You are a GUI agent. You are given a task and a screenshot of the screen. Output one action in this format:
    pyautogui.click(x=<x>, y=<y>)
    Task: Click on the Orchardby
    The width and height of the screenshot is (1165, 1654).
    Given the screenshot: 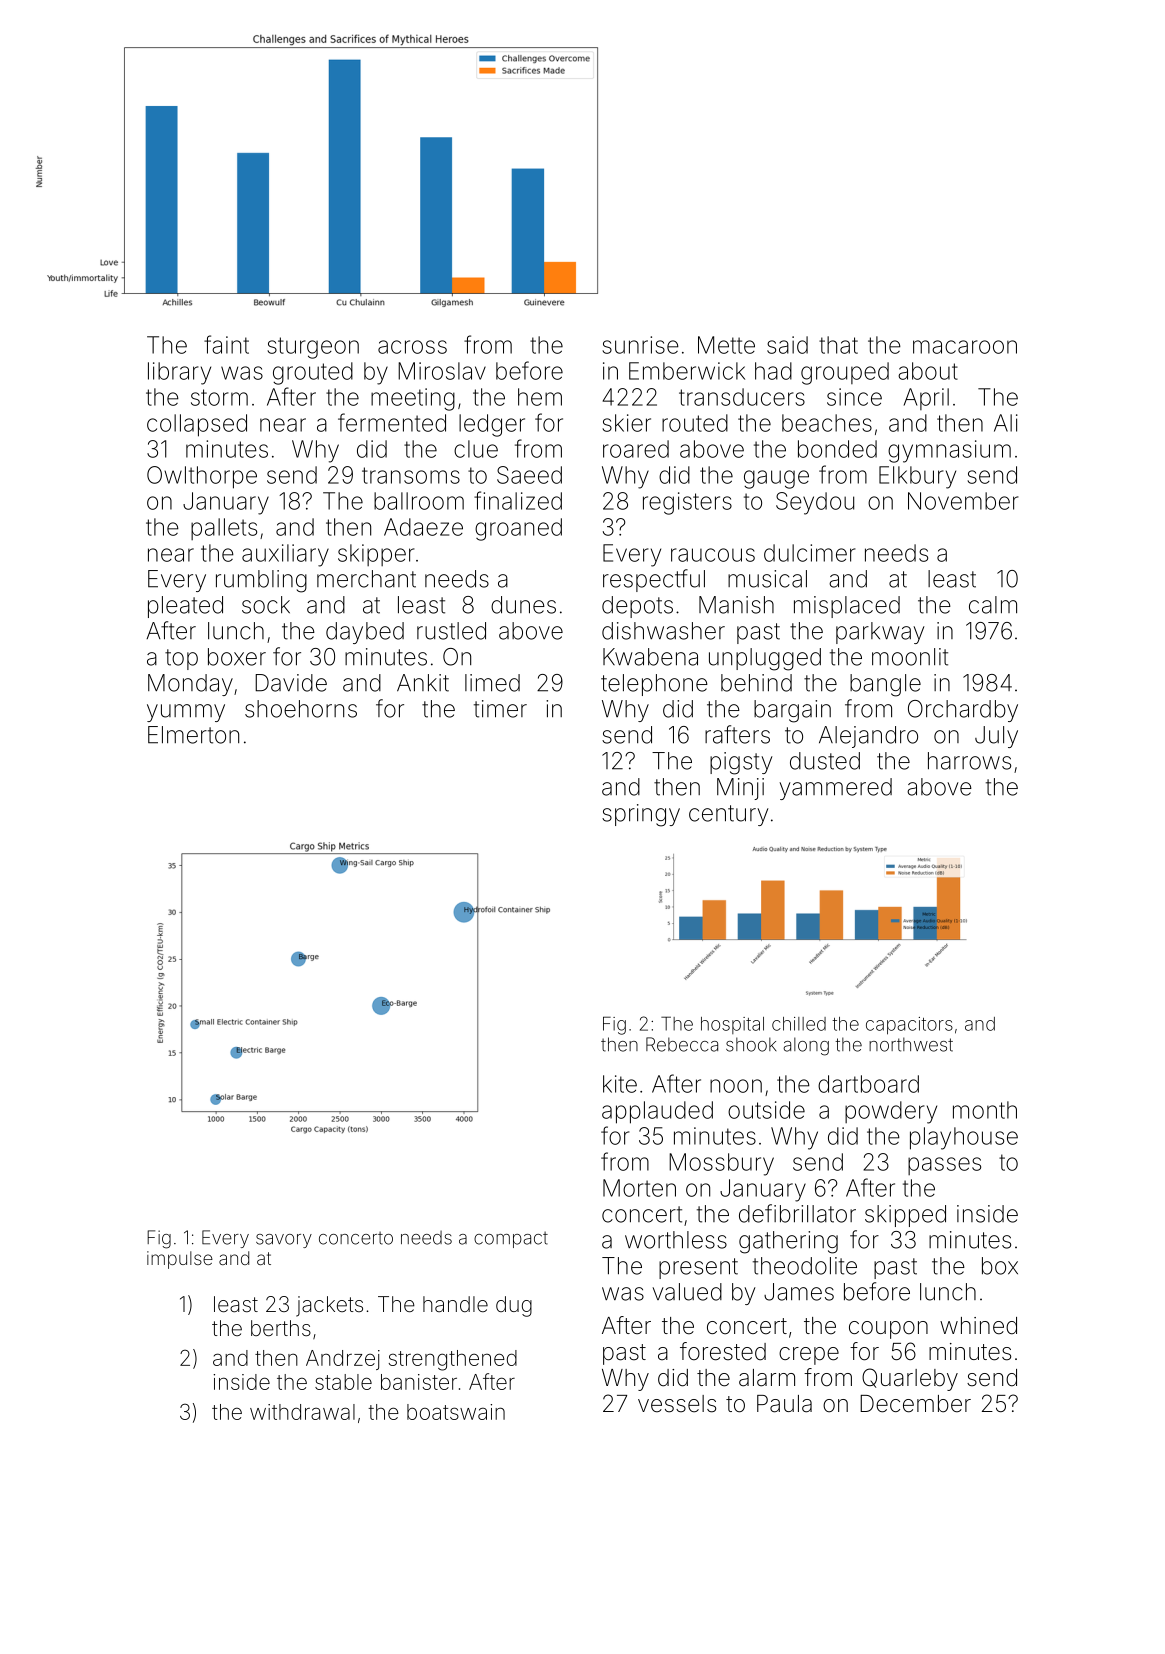 What is the action you would take?
    pyautogui.click(x=963, y=711)
